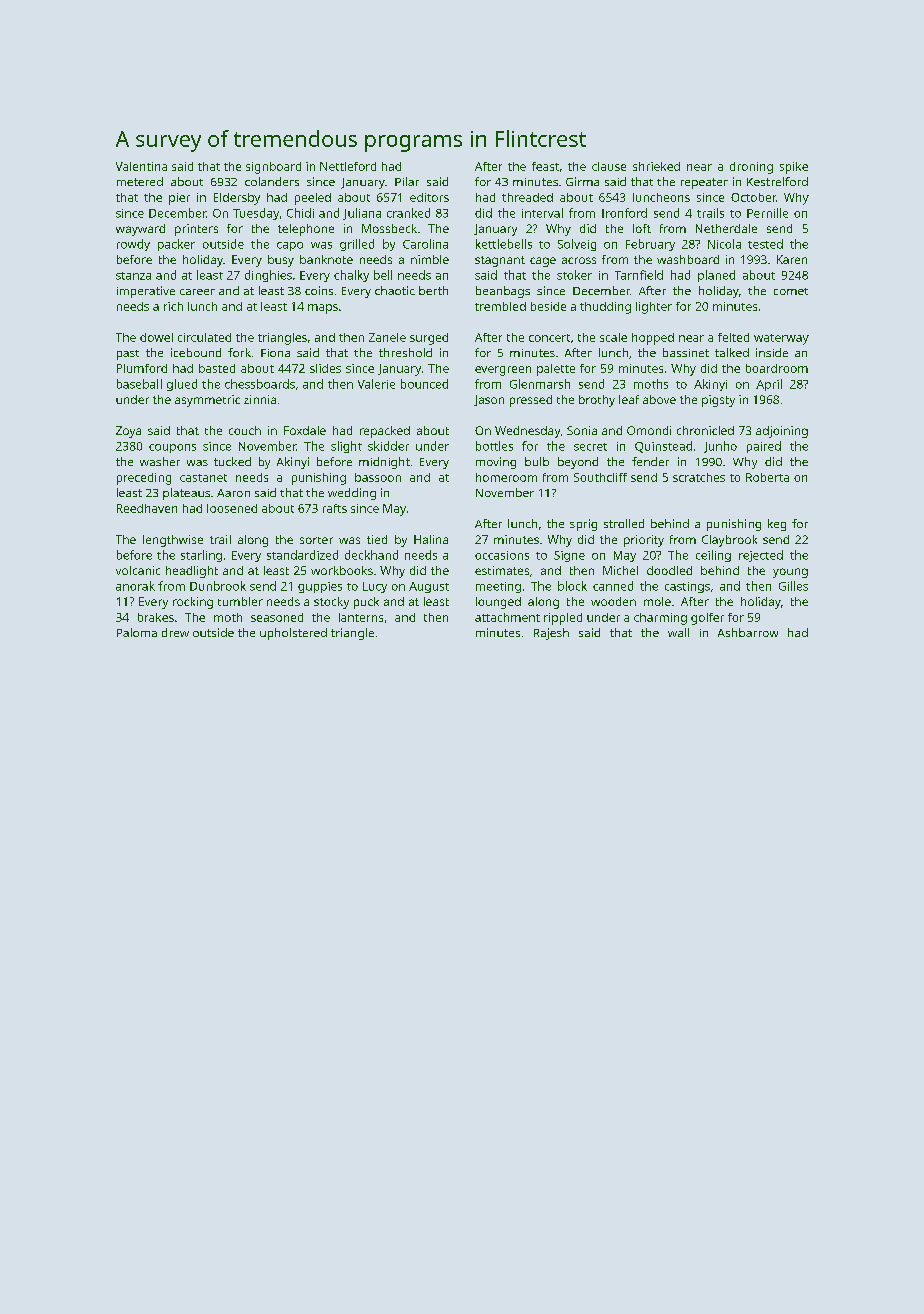 The width and height of the page is (924, 1314). I want to click on wedding, so click(352, 494).
